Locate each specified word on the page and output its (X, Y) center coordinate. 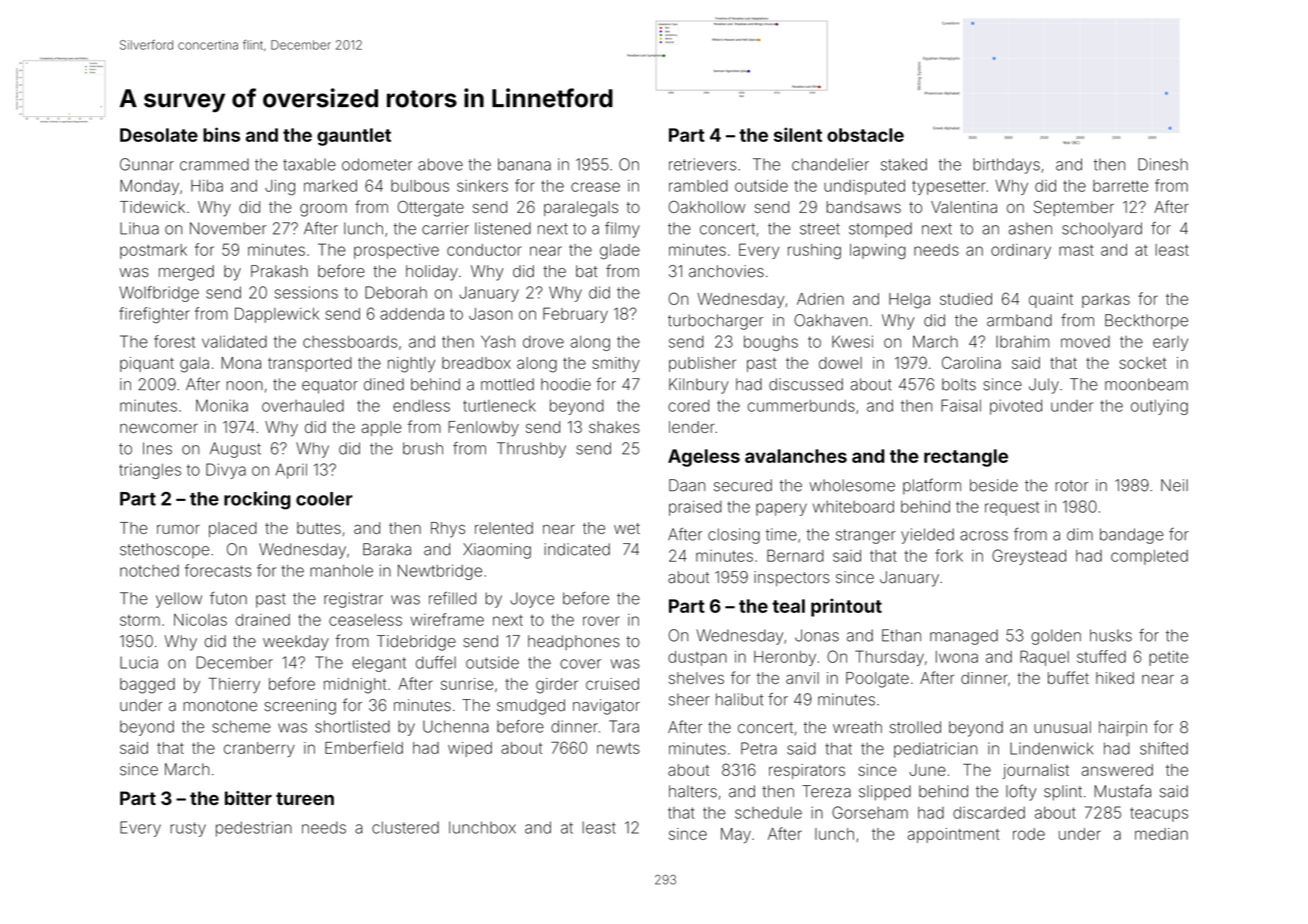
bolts (959, 384)
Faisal (961, 405)
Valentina (964, 207)
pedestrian (254, 829)
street (820, 229)
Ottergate (431, 209)
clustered (405, 827)
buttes (319, 528)
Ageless (704, 458)
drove (543, 342)
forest (174, 341)
